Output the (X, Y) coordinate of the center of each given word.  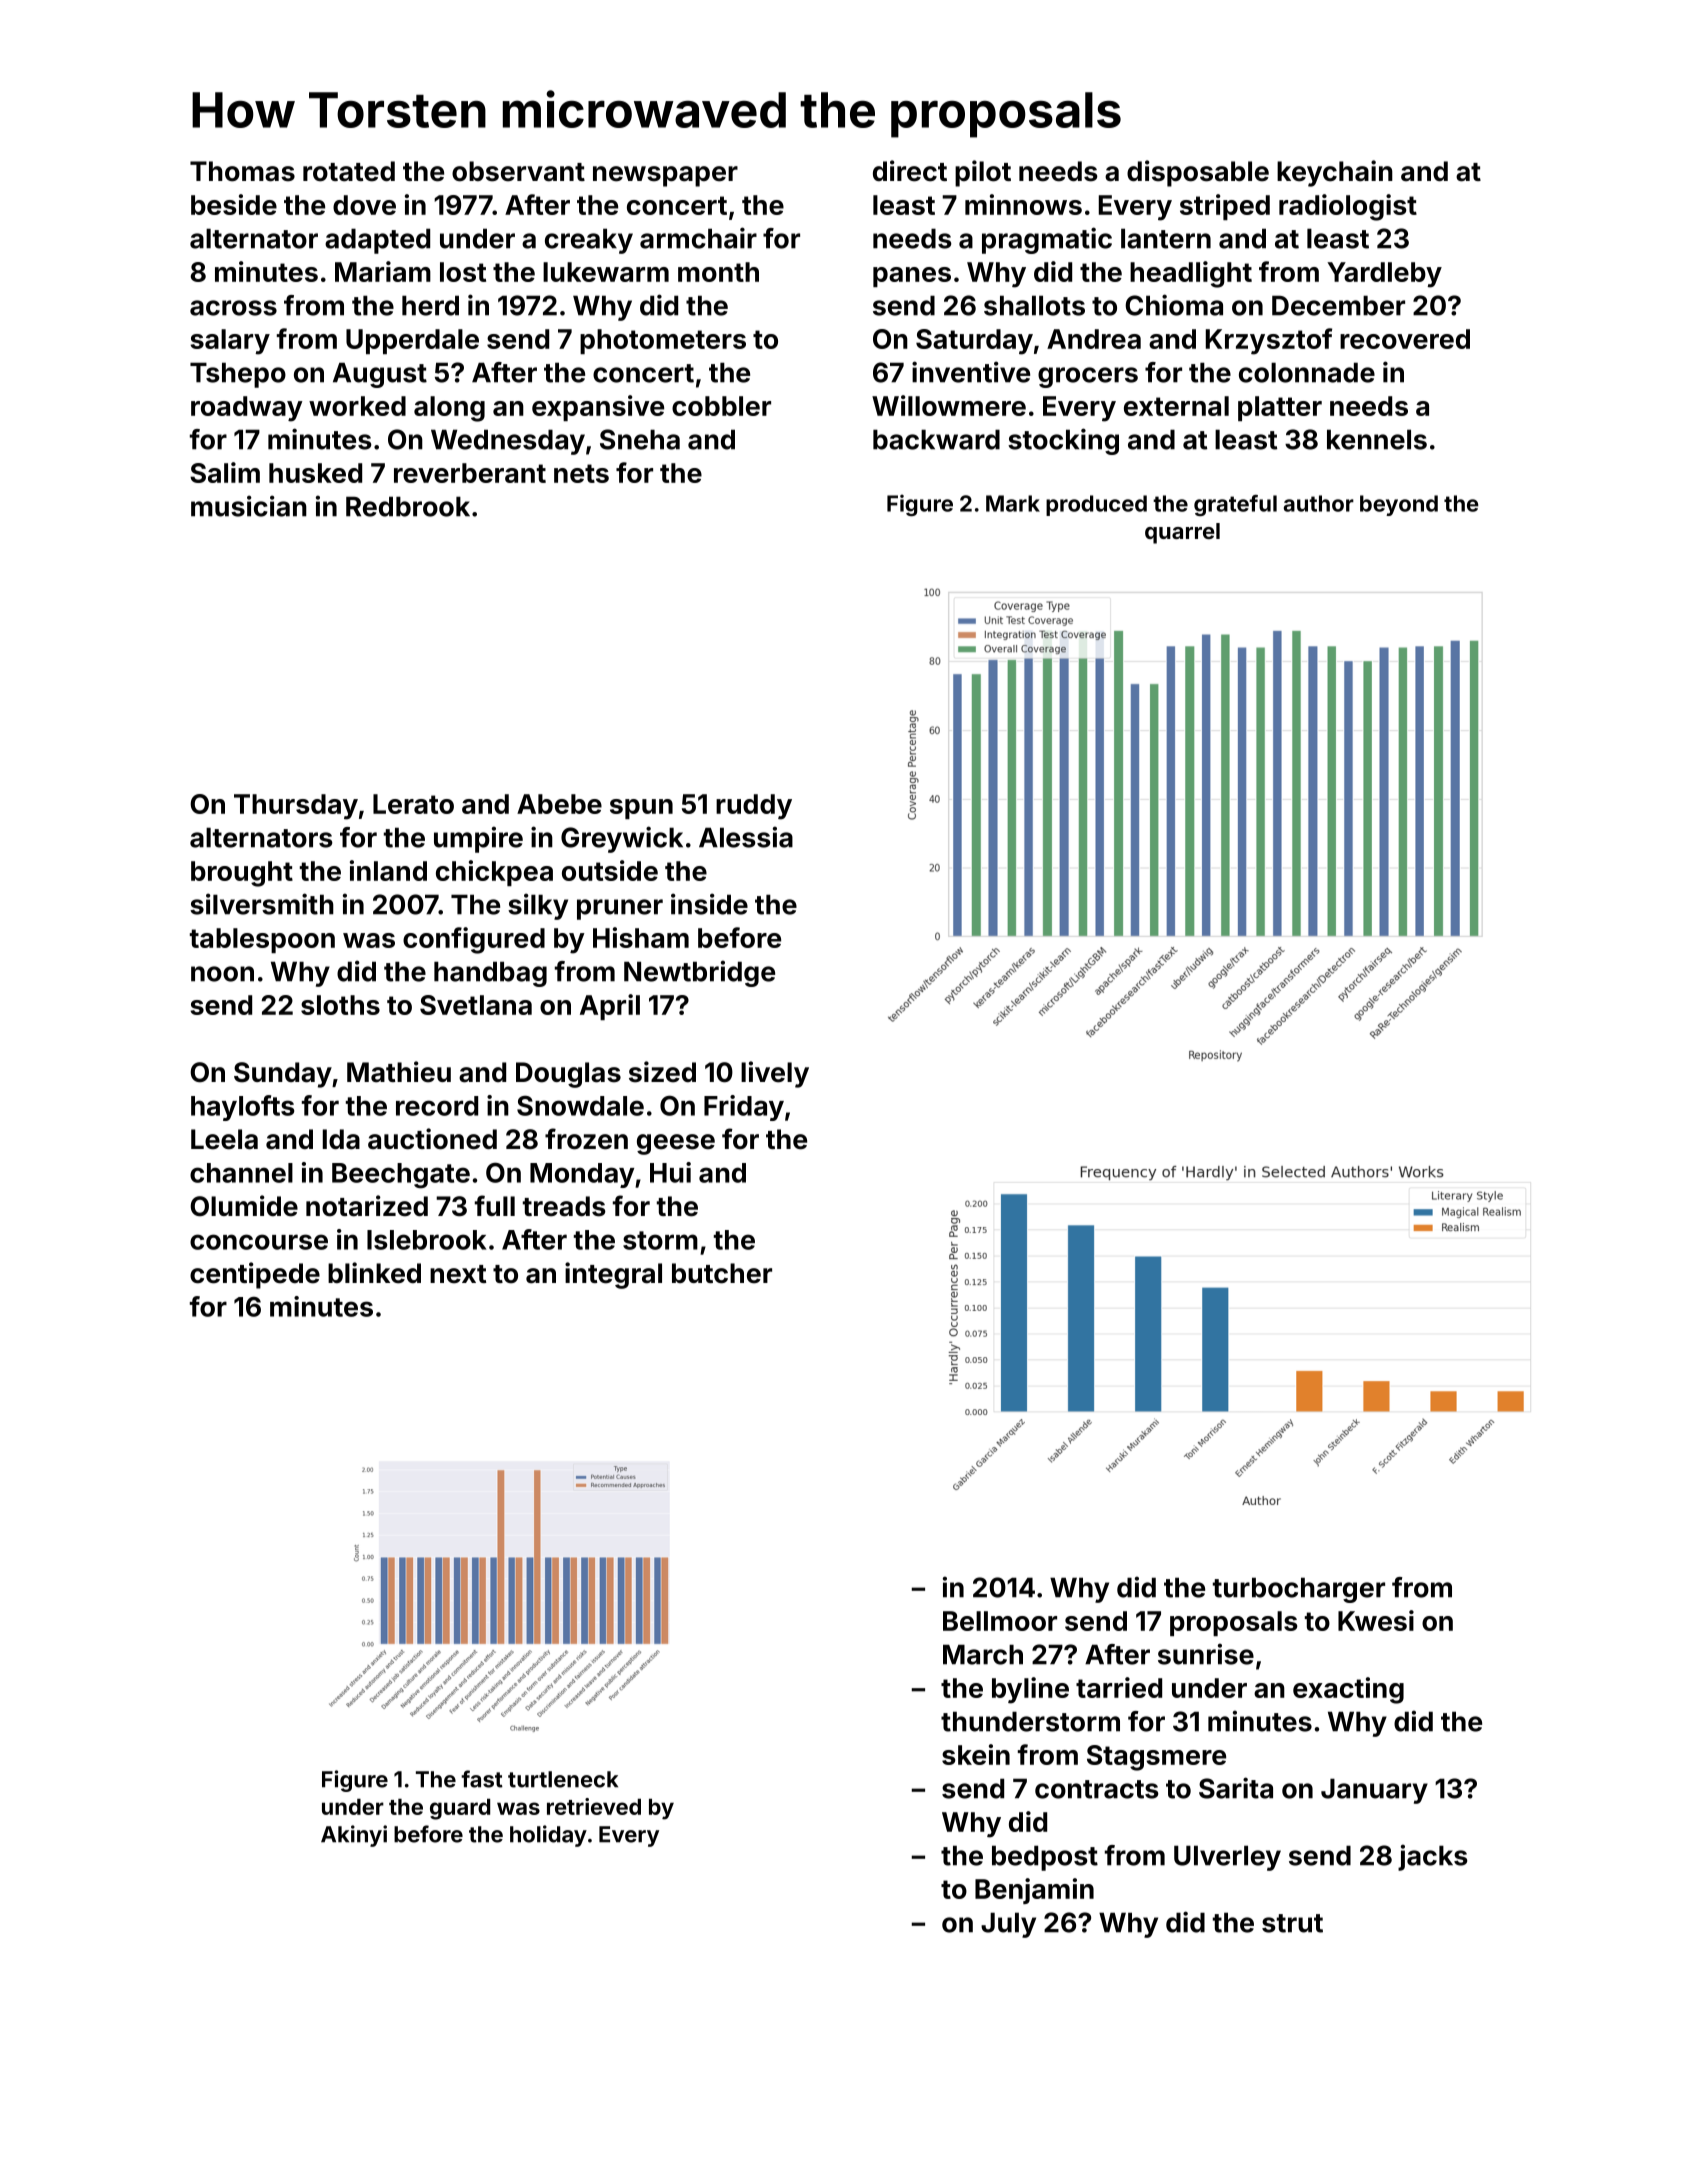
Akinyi (354, 1836)
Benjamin (1034, 1891)
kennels (1377, 439)
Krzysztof (1269, 341)
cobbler (721, 406)
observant (518, 171)
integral (613, 1275)
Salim (225, 472)
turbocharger (1299, 1590)
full (495, 1205)
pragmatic (1047, 240)
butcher (722, 1273)
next (458, 1274)
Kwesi (1376, 1620)
